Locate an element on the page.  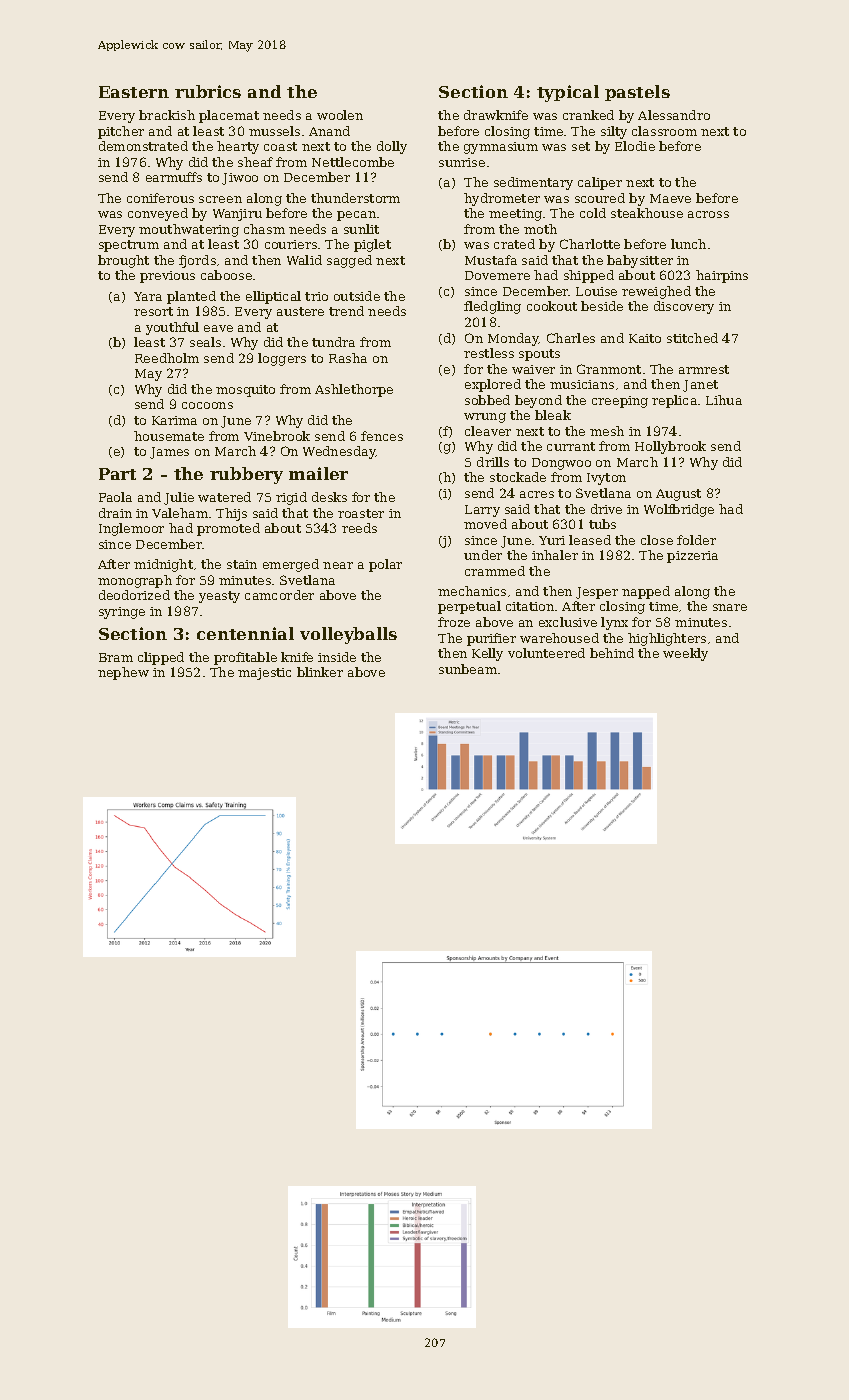
trio is located at coordinates (316, 296).
